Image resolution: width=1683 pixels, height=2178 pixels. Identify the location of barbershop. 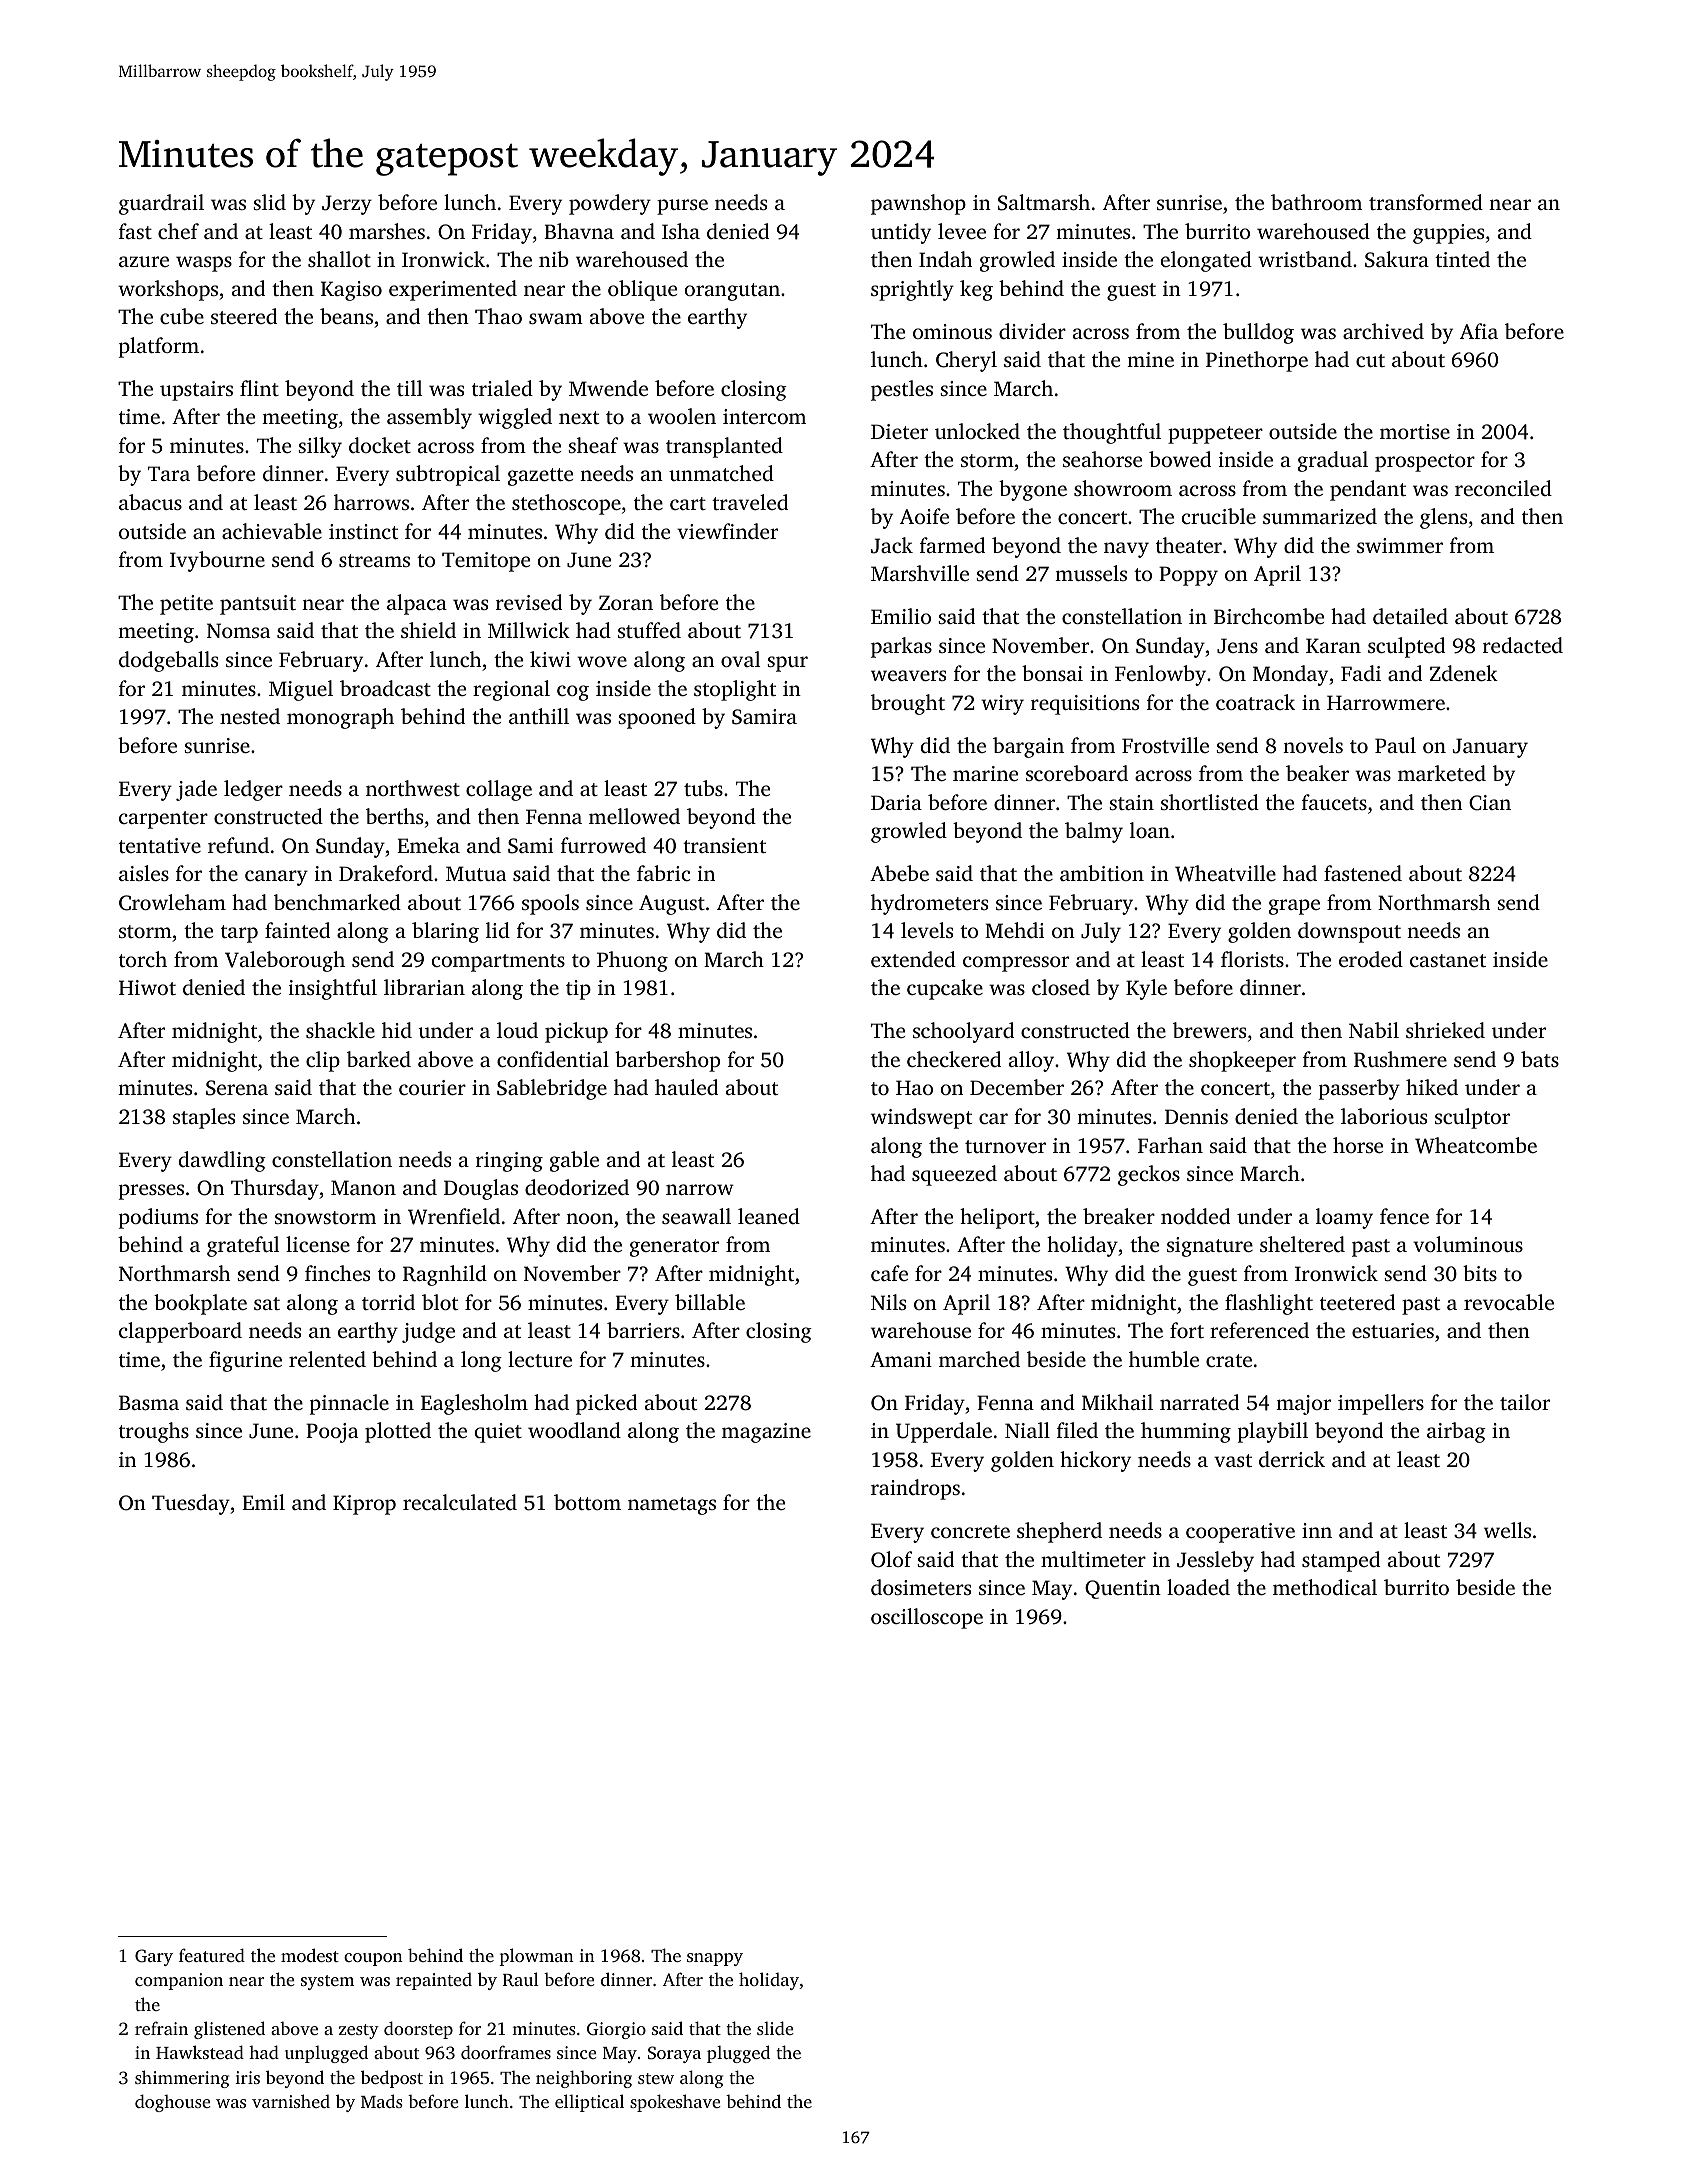
(667, 1061).
